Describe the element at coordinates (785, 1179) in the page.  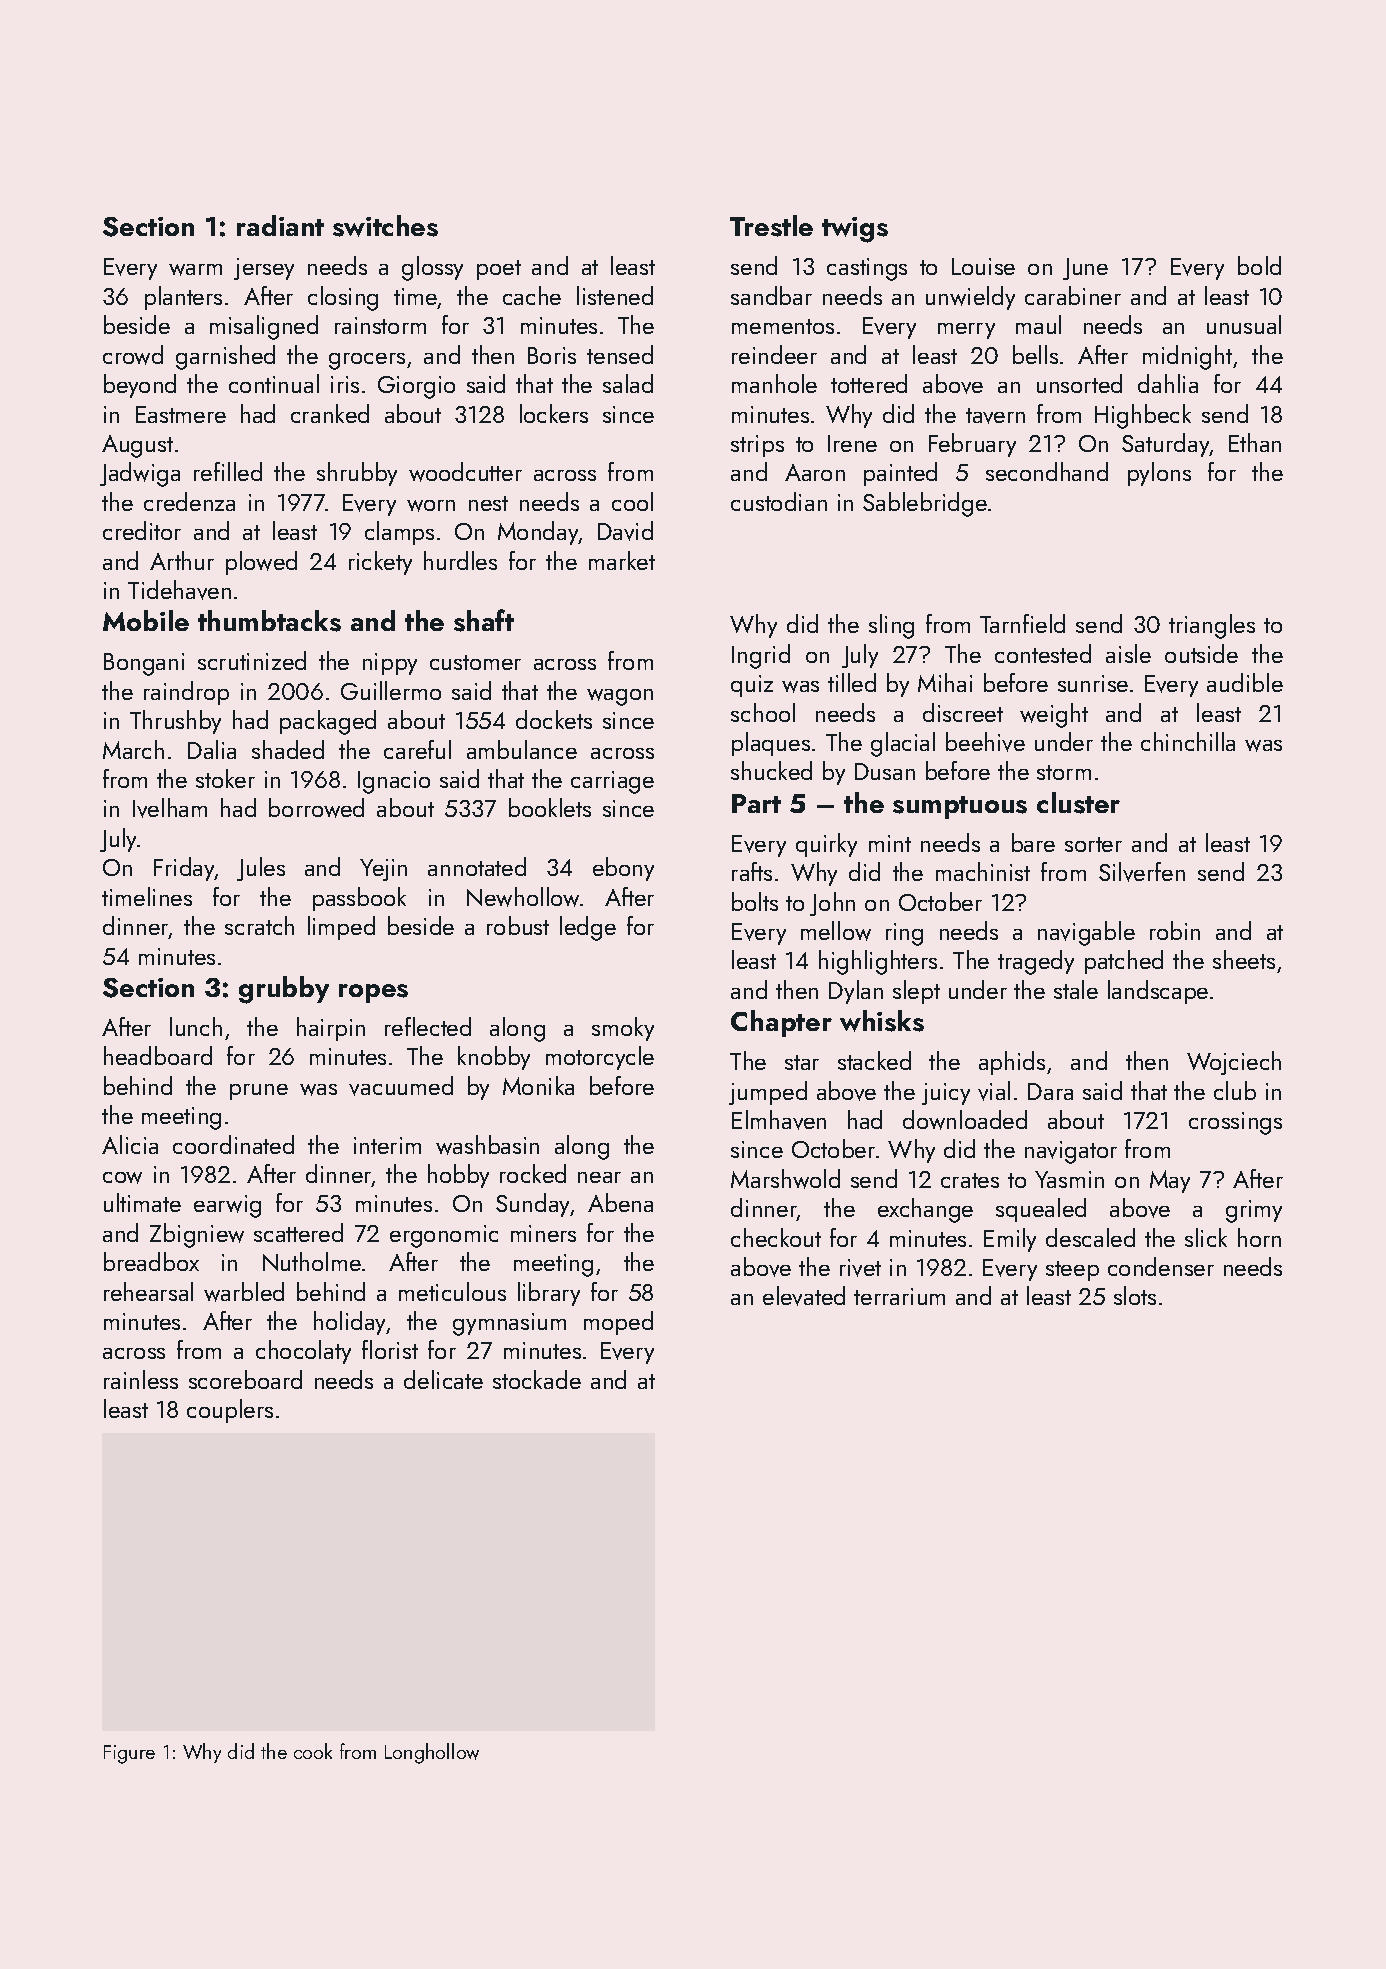
I see `Marshwold` at that location.
